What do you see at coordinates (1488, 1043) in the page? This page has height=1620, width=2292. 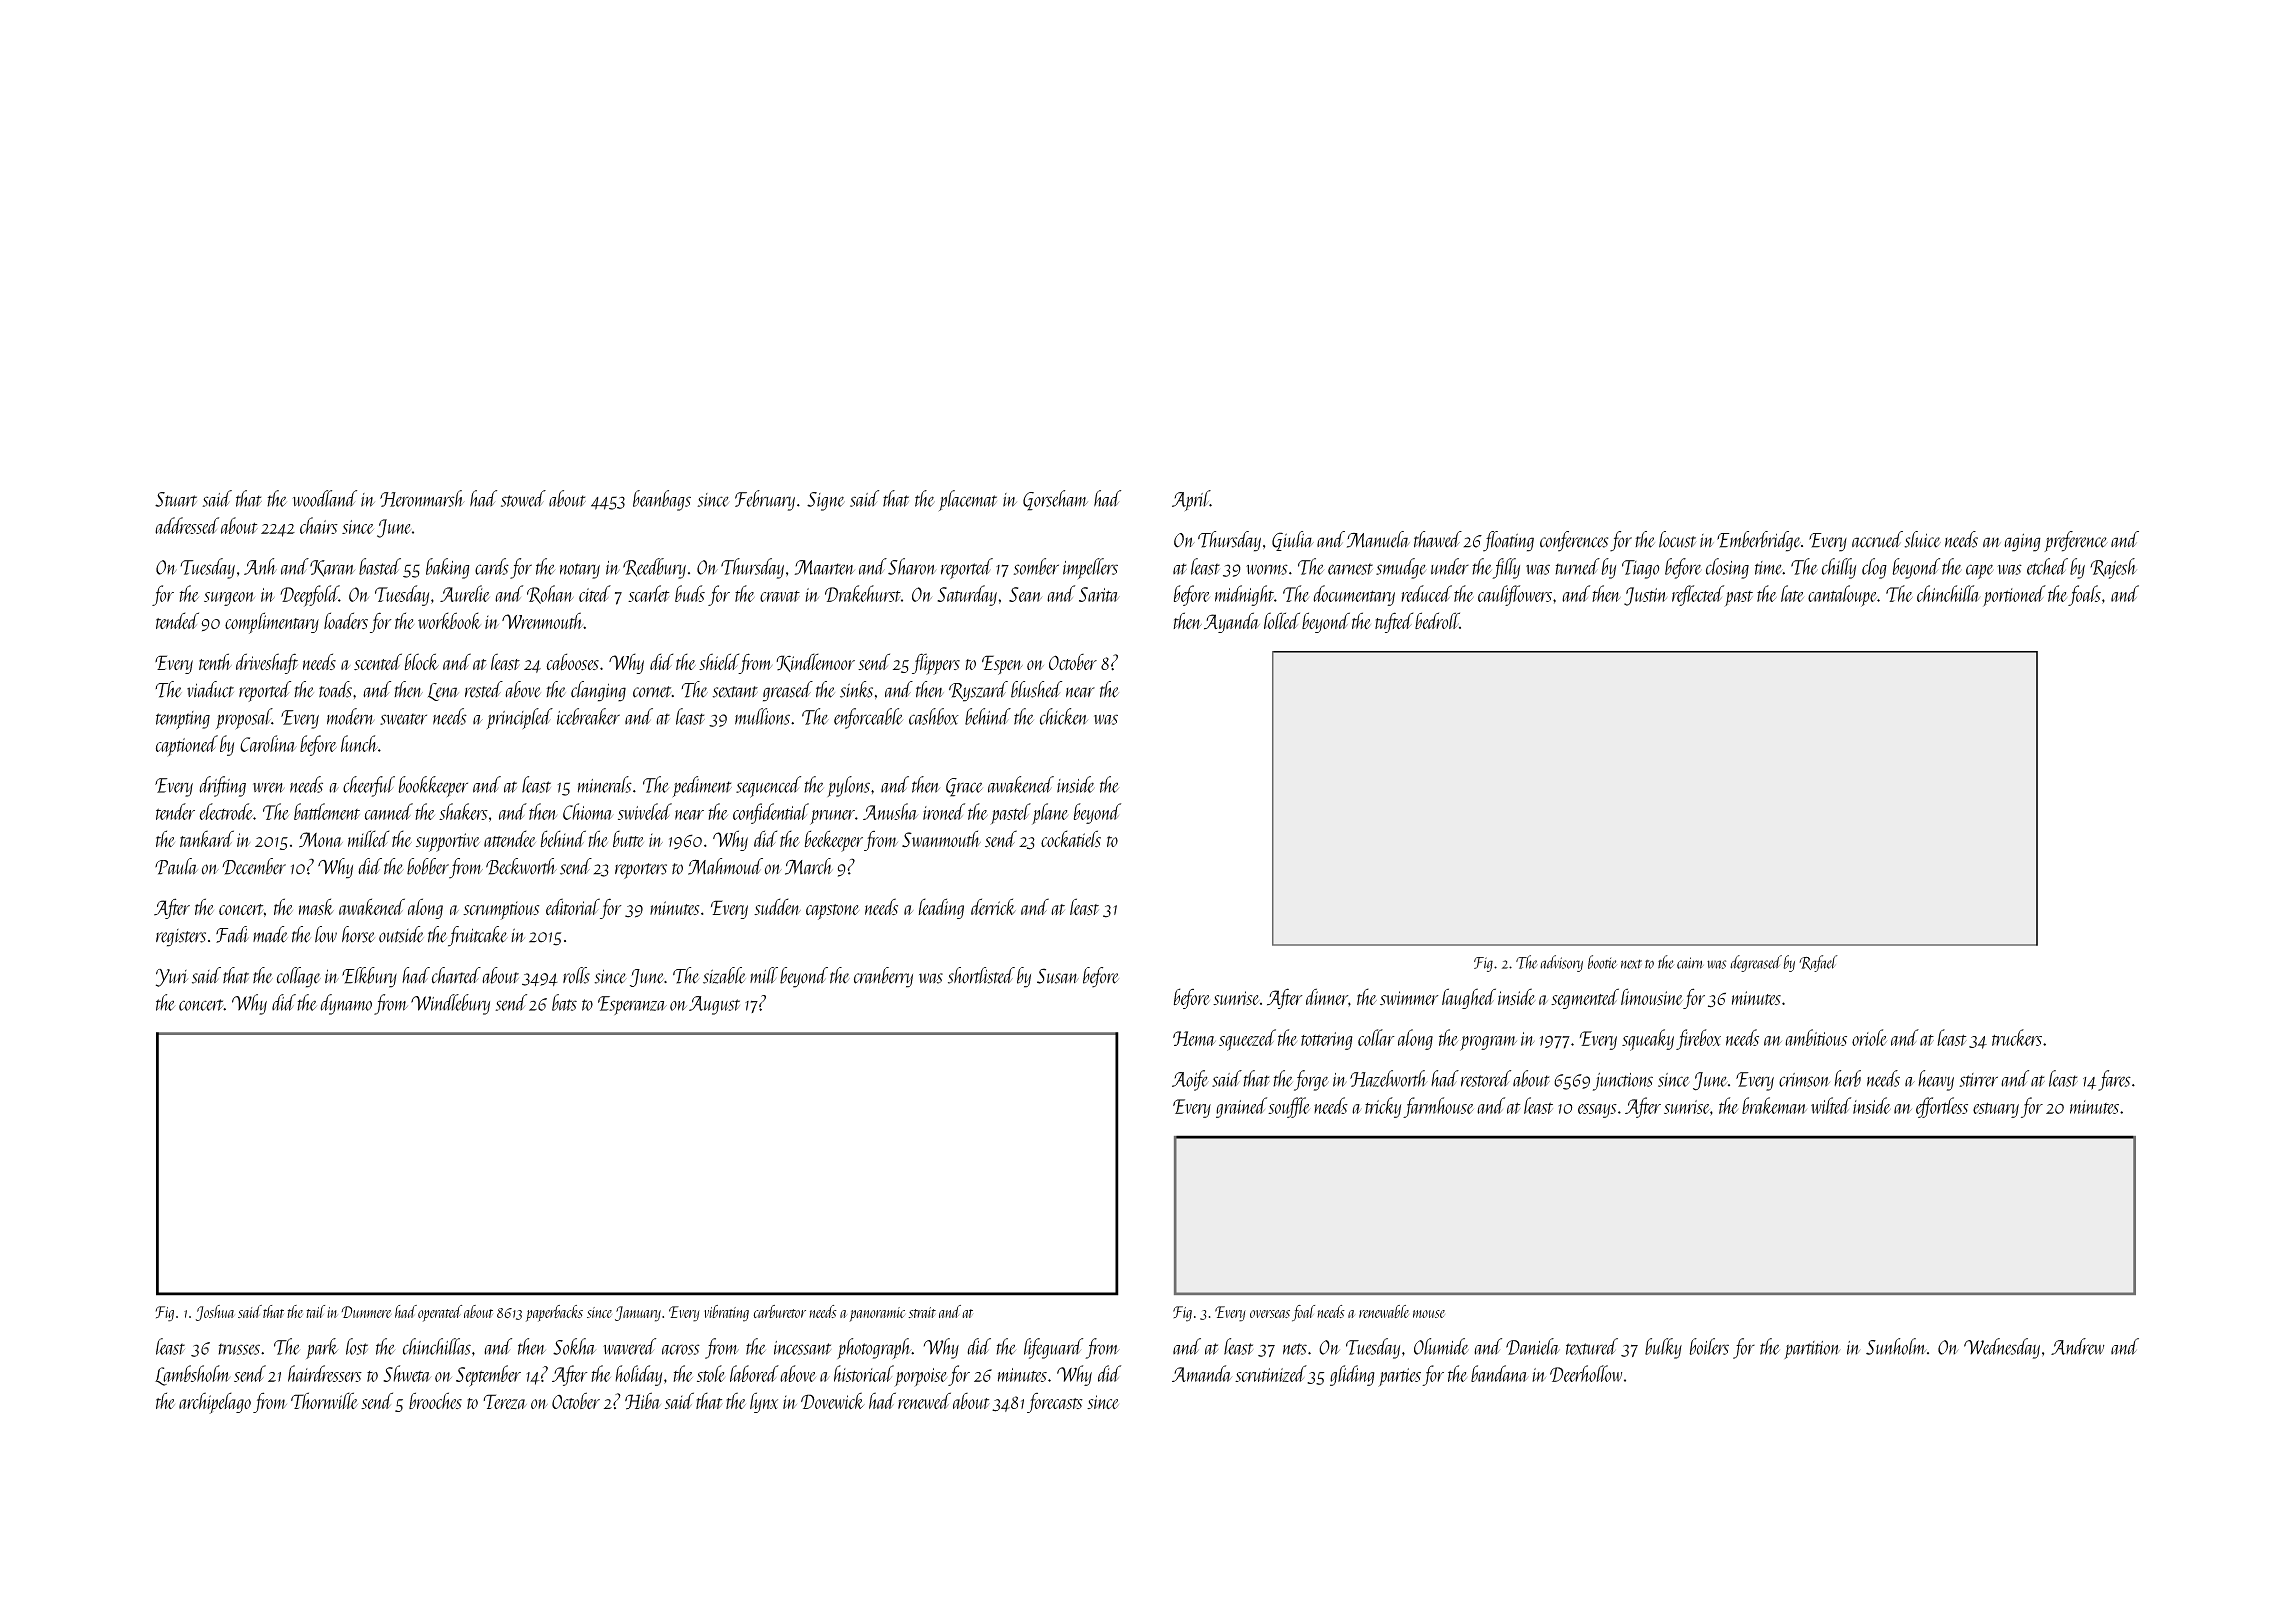 I see `program` at bounding box center [1488, 1043].
